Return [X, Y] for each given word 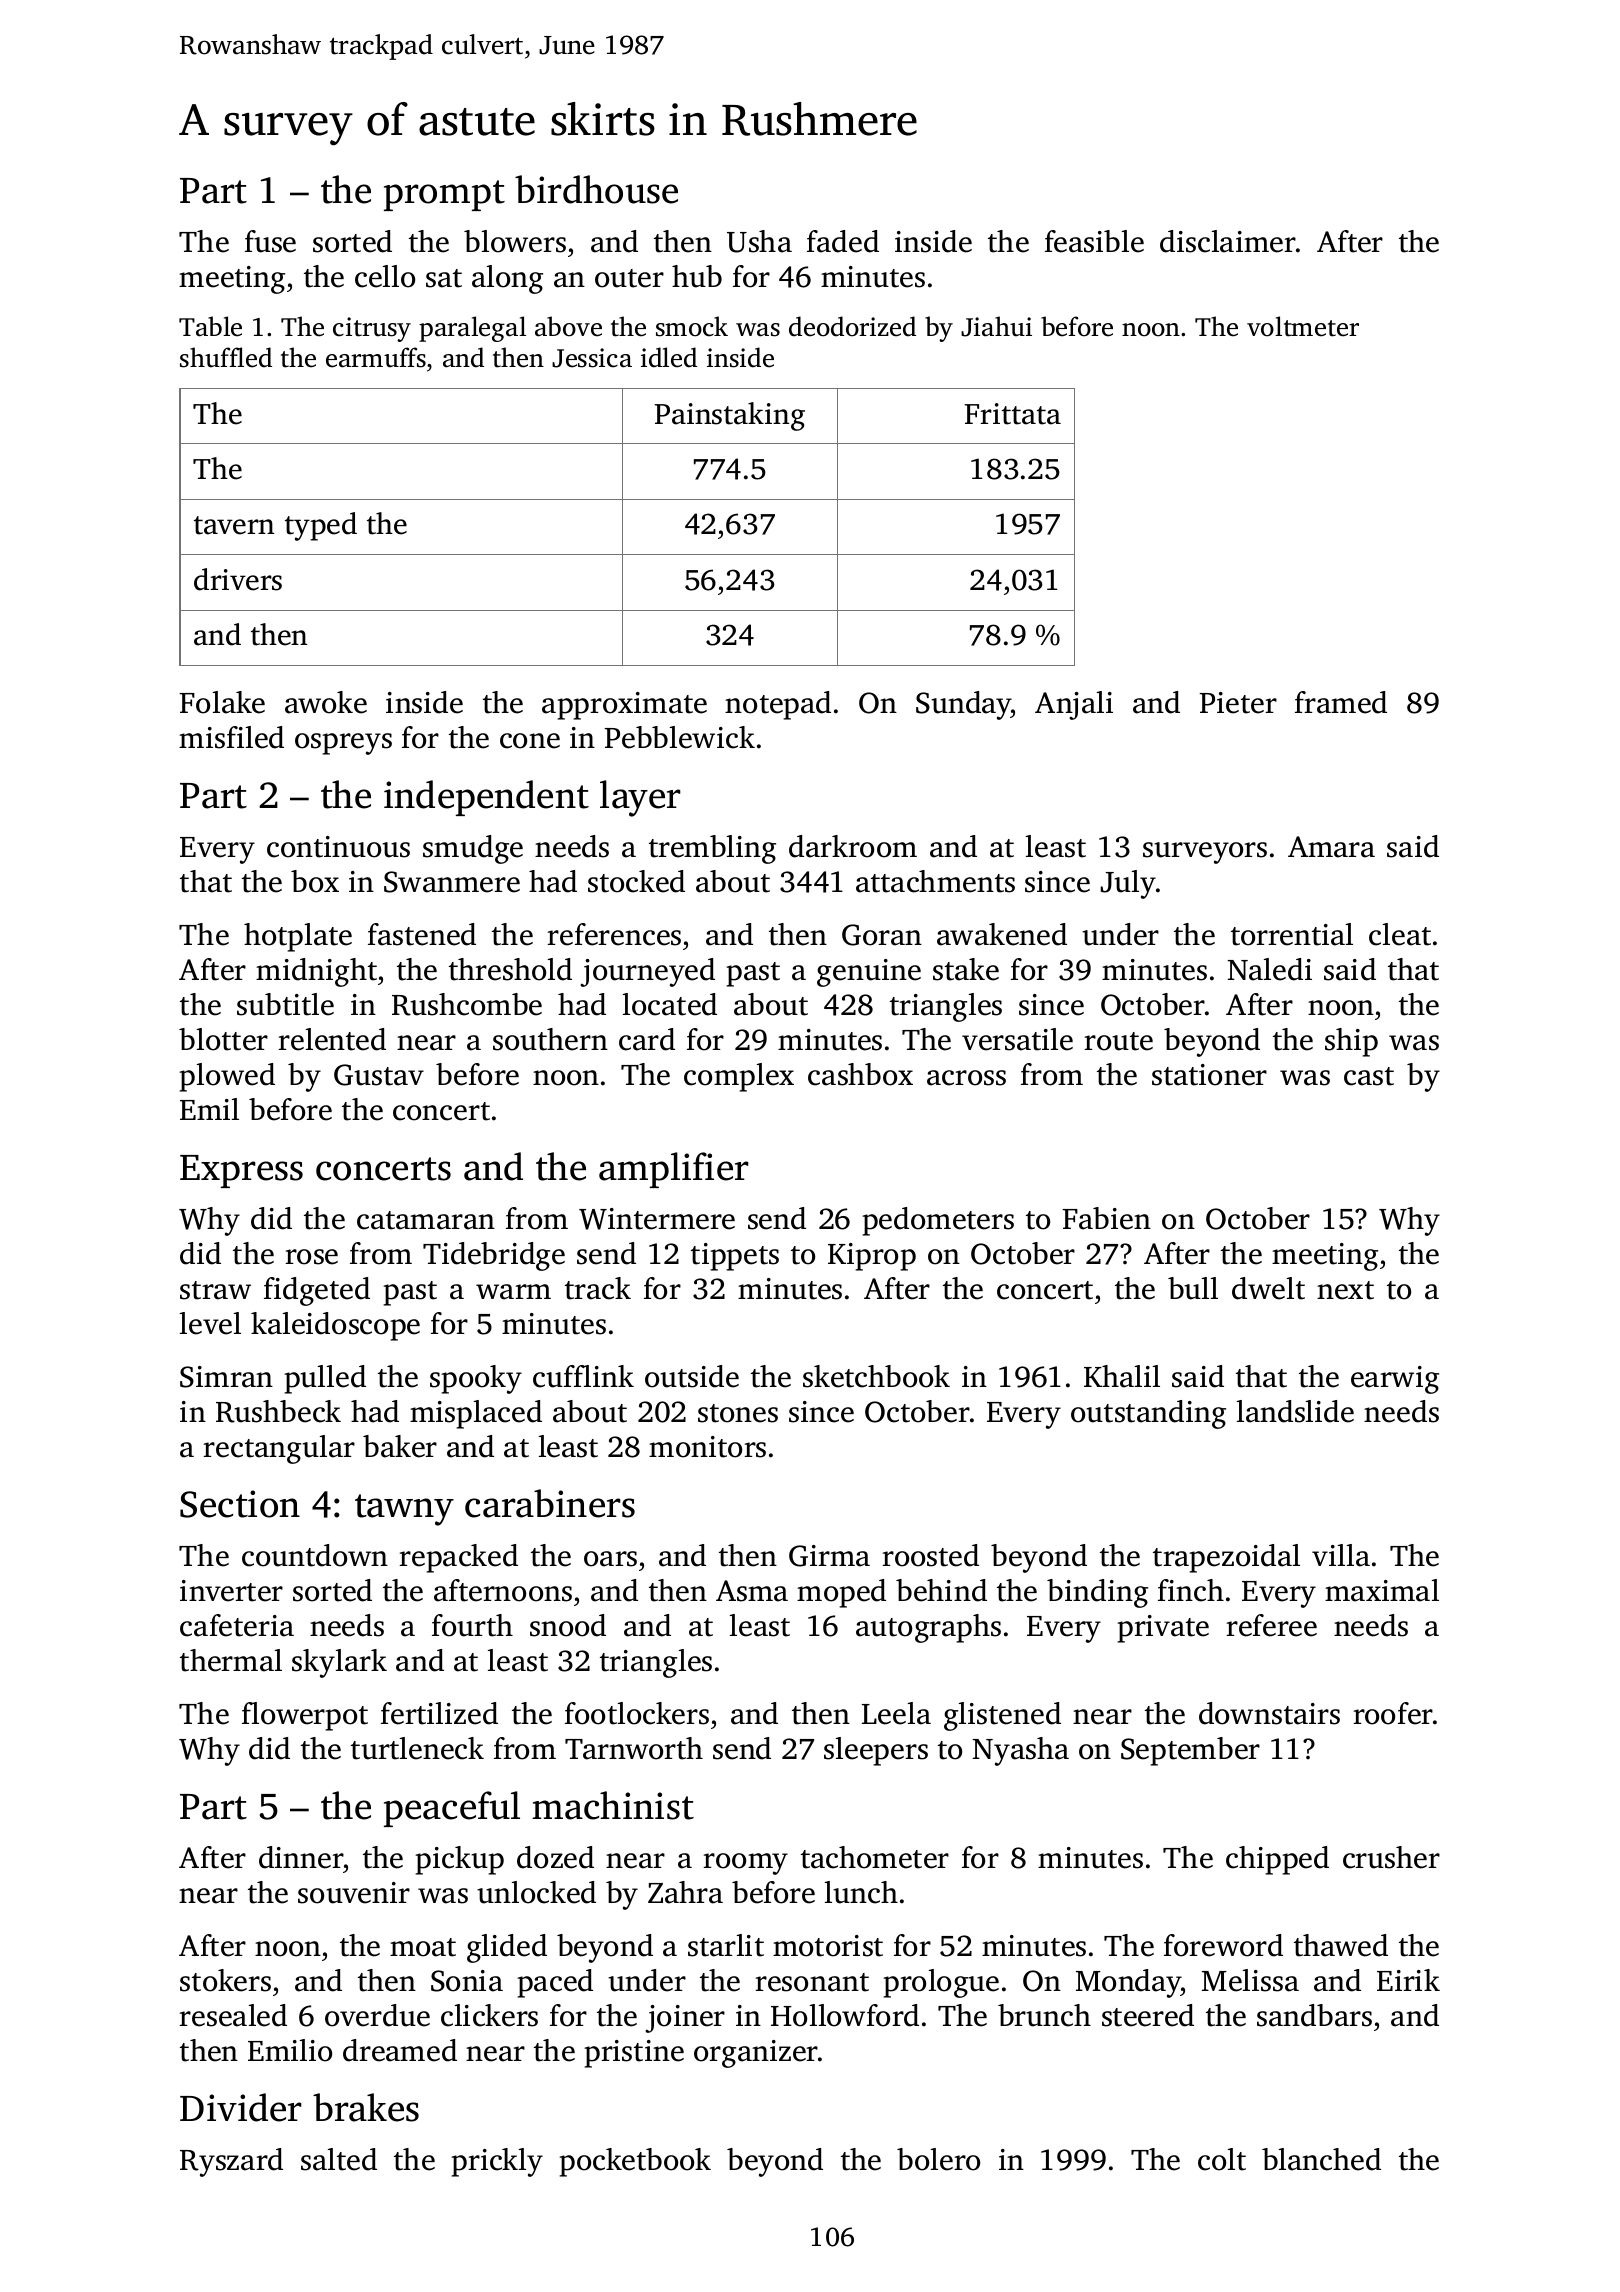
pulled [325, 1379]
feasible [1094, 241]
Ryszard [231, 2162]
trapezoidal [1226, 1558]
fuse [270, 241]
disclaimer [1228, 241]
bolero [938, 2159]
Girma [829, 1556]
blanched [1321, 2159]
